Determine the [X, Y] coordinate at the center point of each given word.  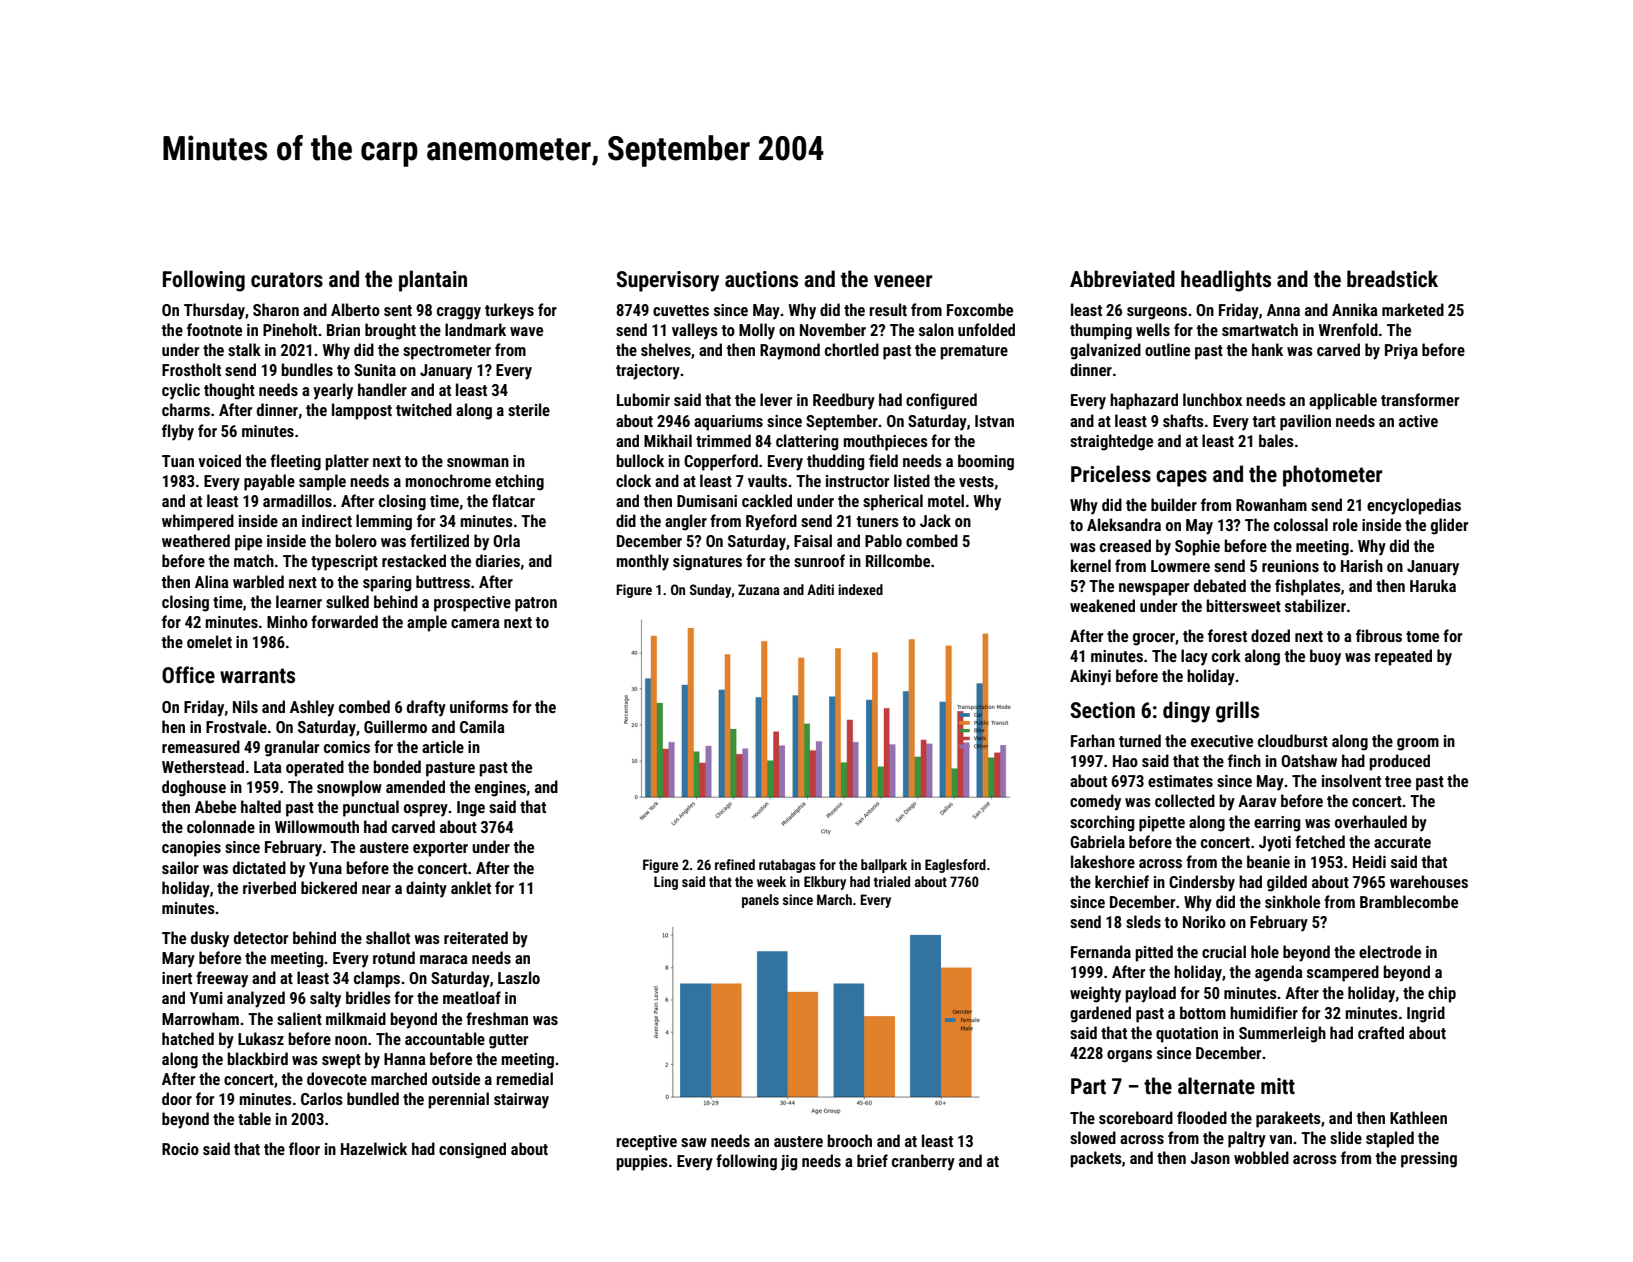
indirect [327, 520]
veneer [903, 281]
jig [789, 1163]
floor [304, 1148]
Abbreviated [1122, 279]
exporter [440, 849]
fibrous [1379, 635]
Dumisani [707, 501]
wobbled [1261, 1157]
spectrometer [447, 352]
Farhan [1093, 740]
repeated [1403, 657]
